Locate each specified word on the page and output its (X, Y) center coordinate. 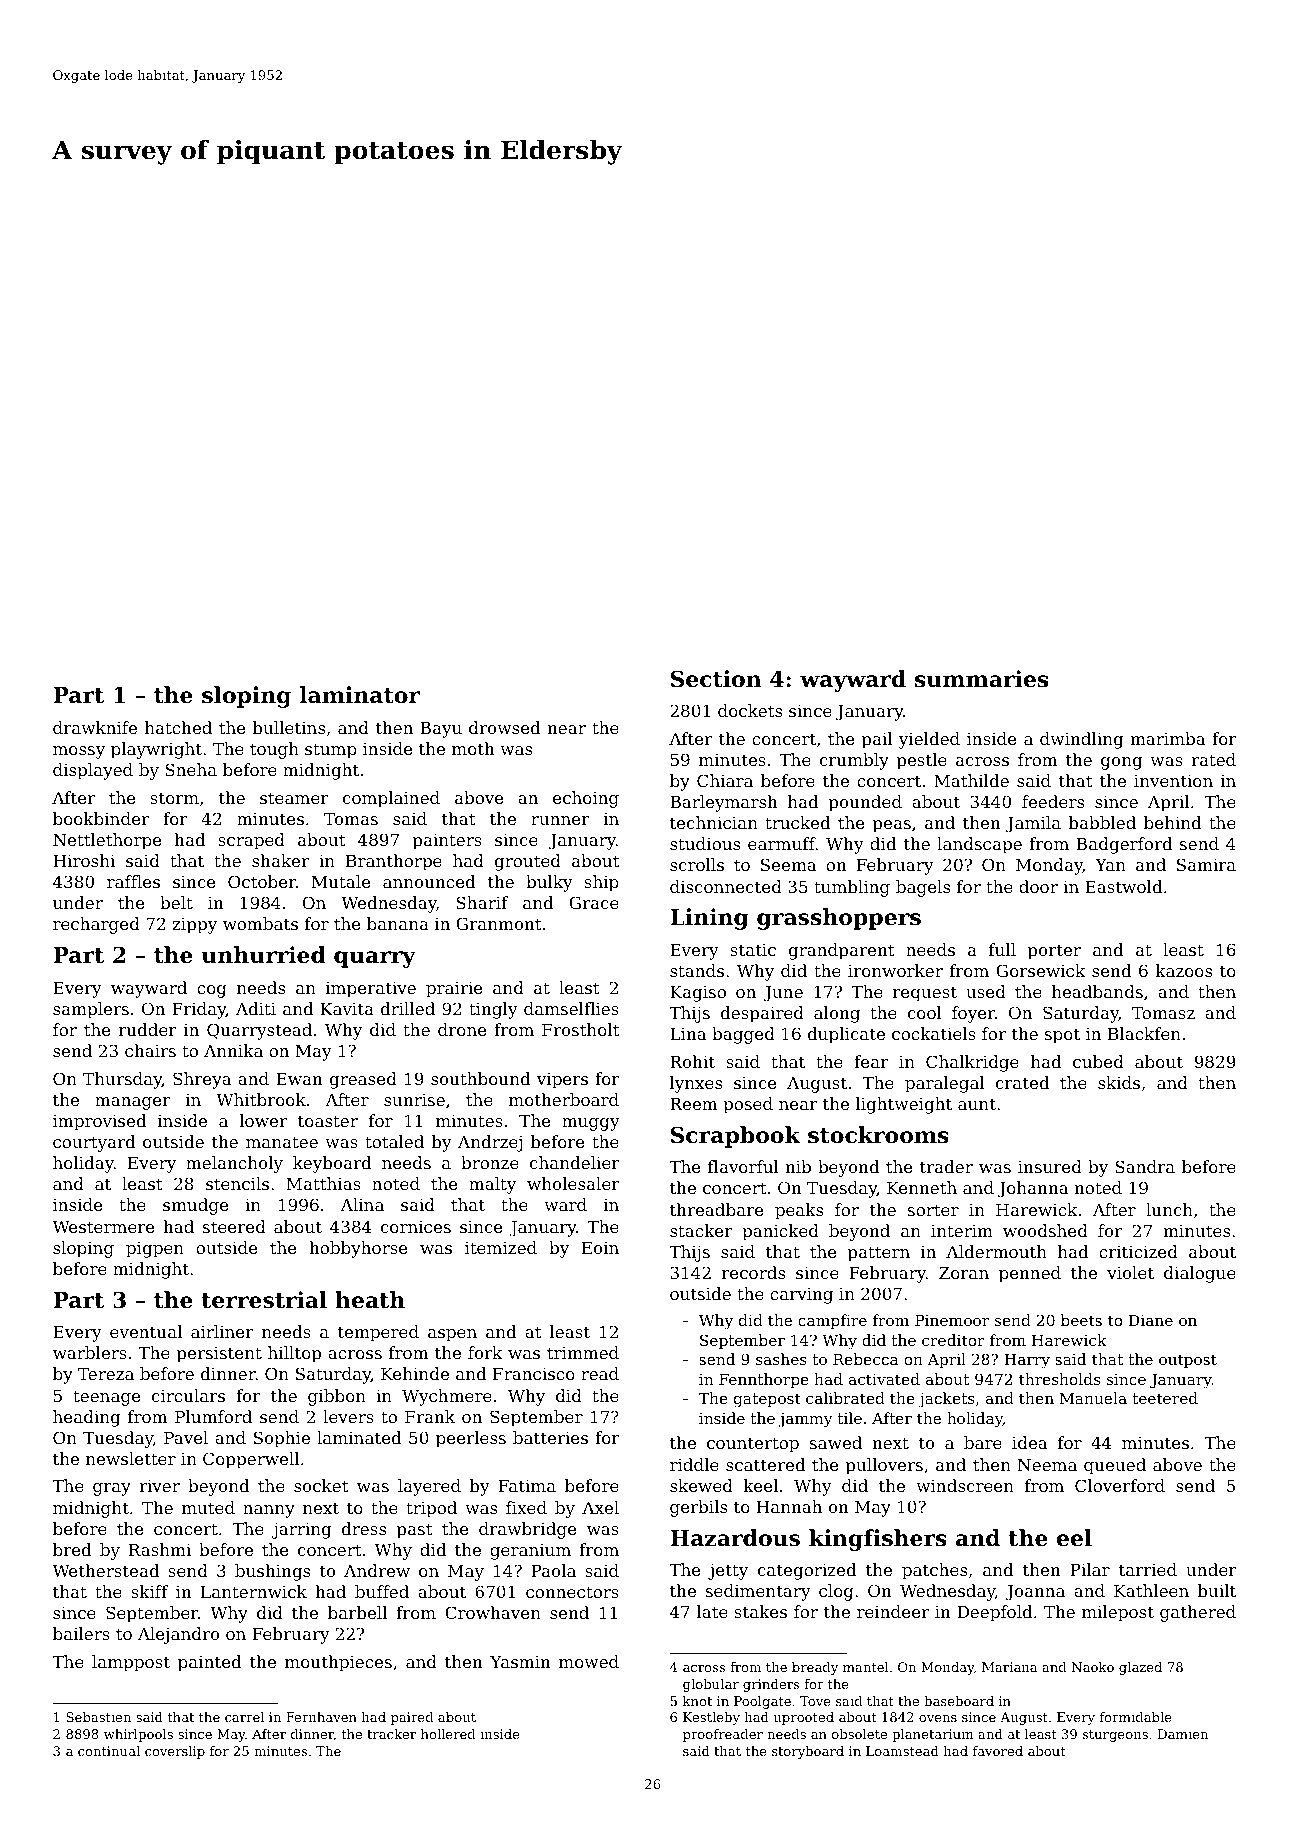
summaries (981, 679)
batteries (550, 1437)
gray (112, 1489)
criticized (1138, 1251)
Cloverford (1120, 1485)
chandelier (575, 1162)
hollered (448, 1734)
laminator (360, 695)
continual (109, 1751)
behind (1172, 822)
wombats (260, 923)
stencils (237, 1183)
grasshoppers (839, 919)
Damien (1183, 1734)
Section (716, 679)
